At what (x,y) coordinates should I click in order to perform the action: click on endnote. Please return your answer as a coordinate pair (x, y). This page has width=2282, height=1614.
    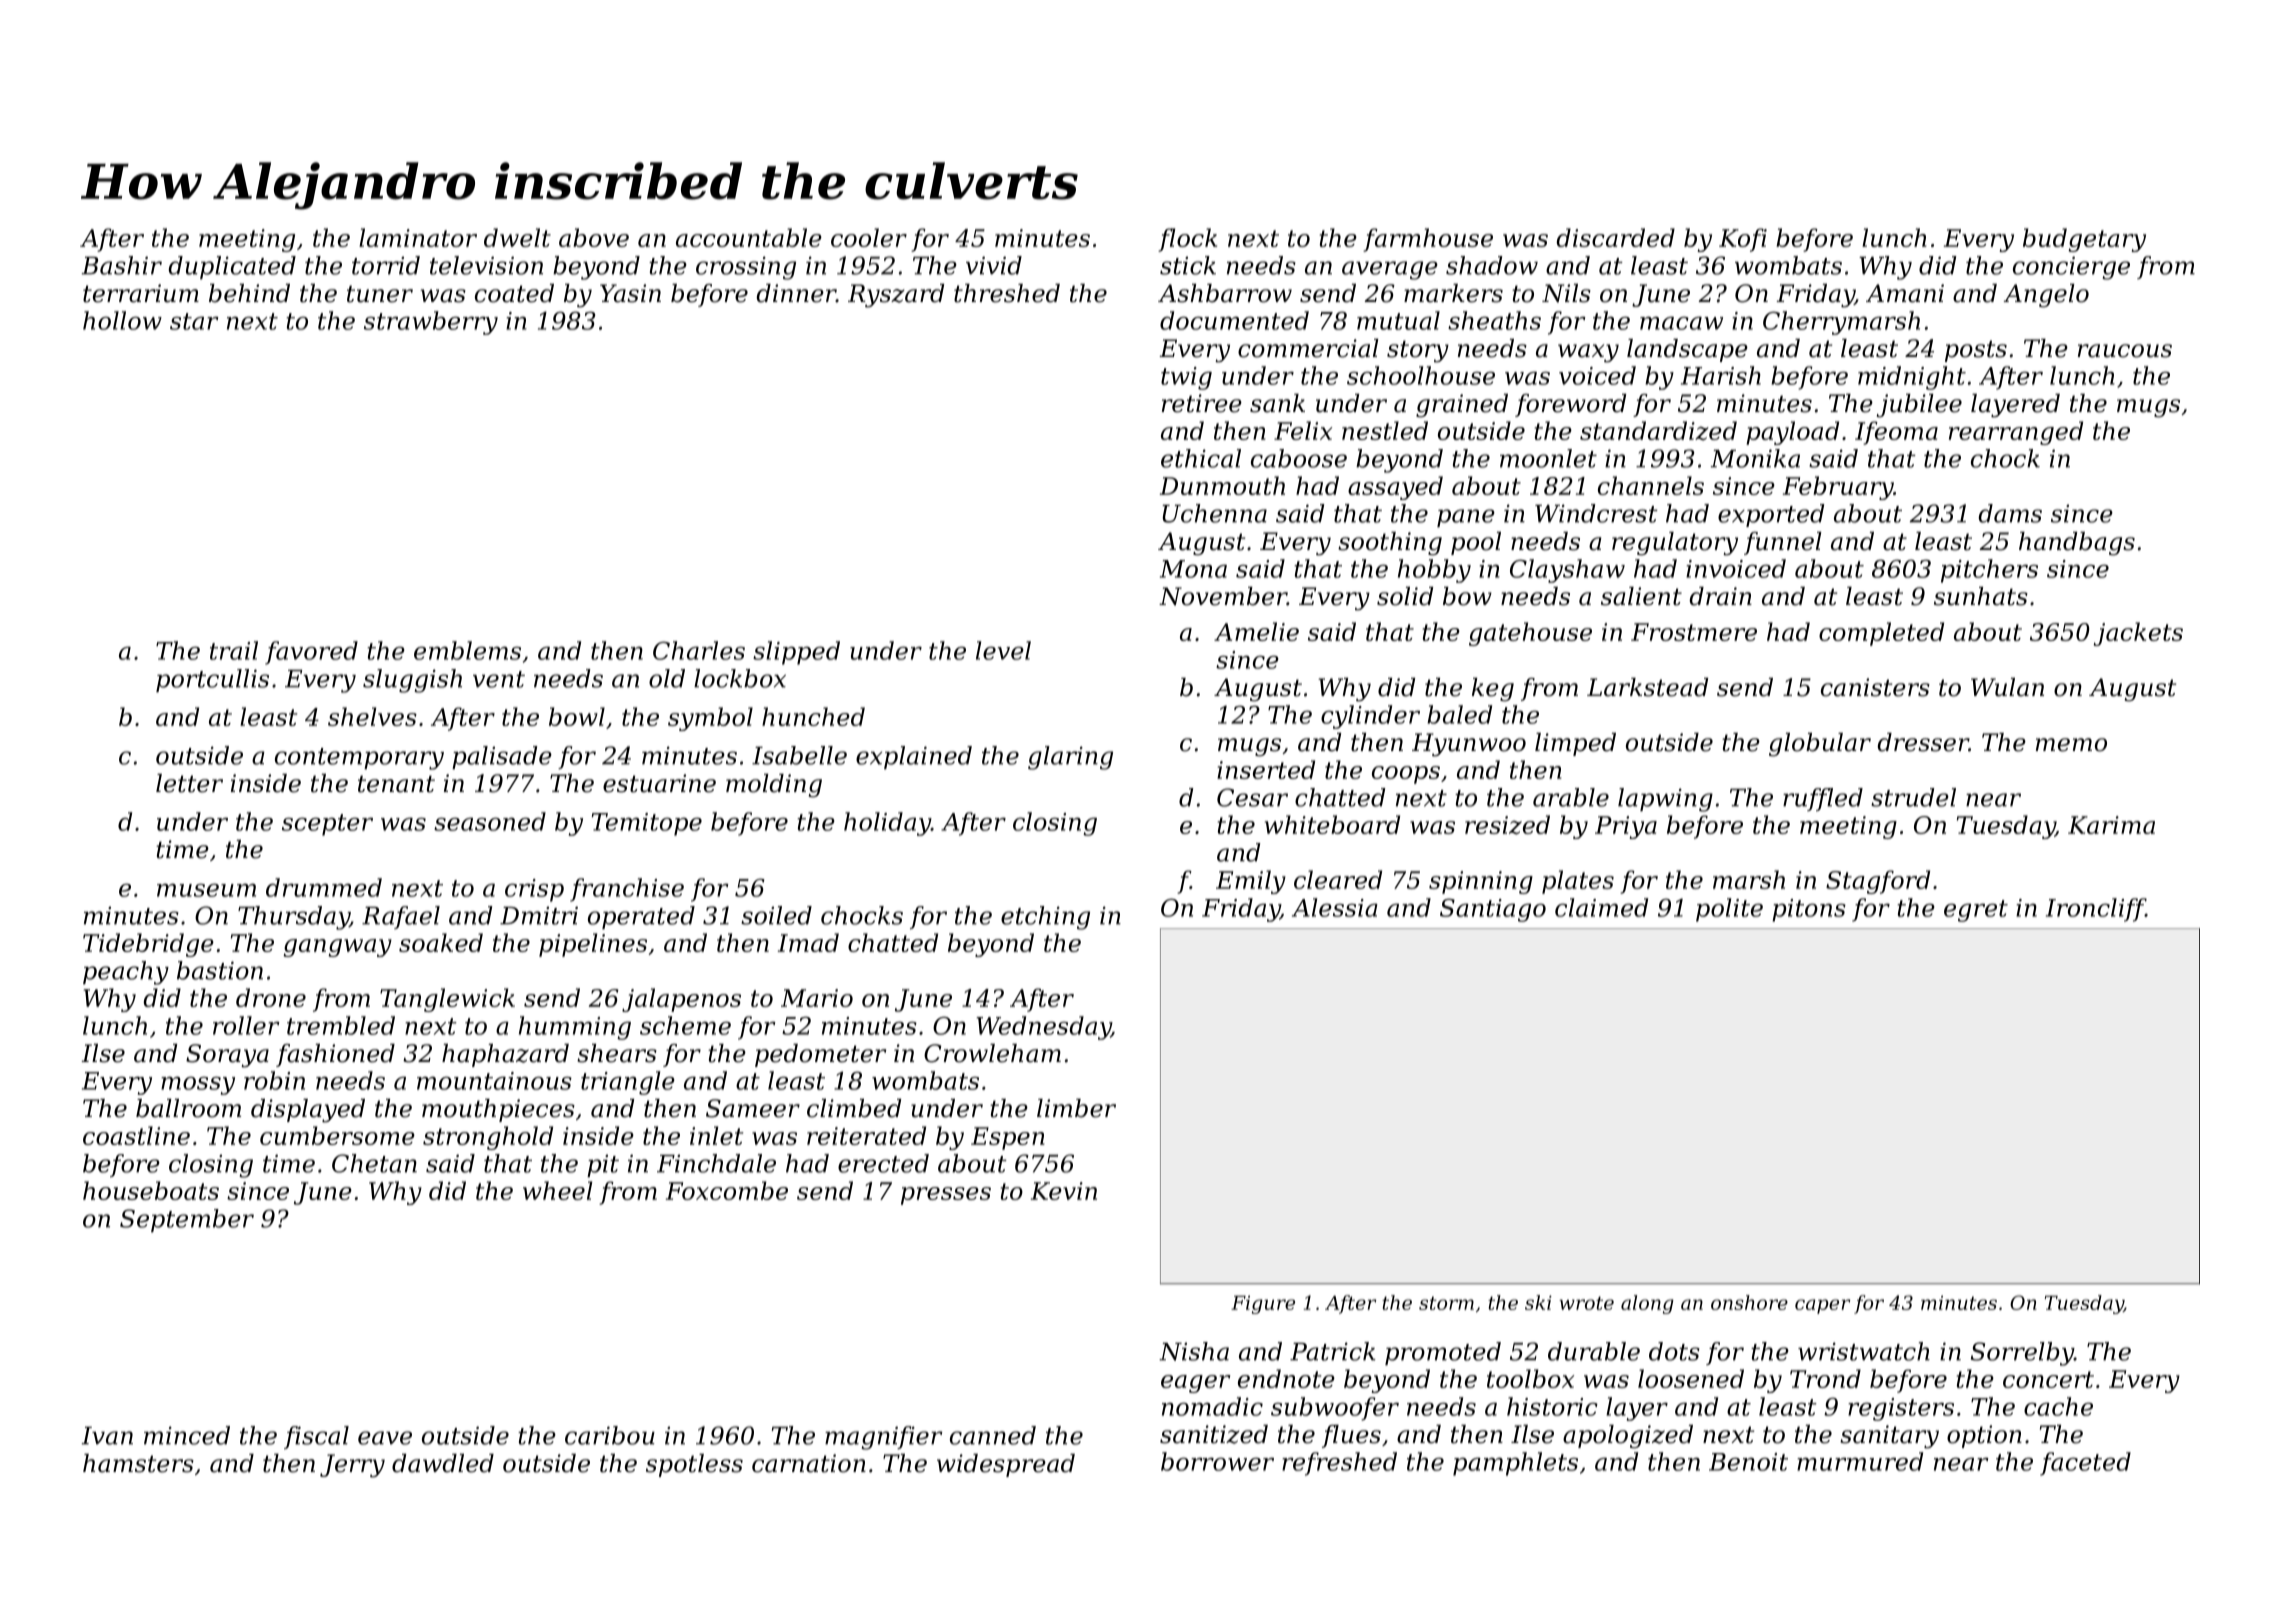
    Looking at the image, I should click on (1286, 1378).
